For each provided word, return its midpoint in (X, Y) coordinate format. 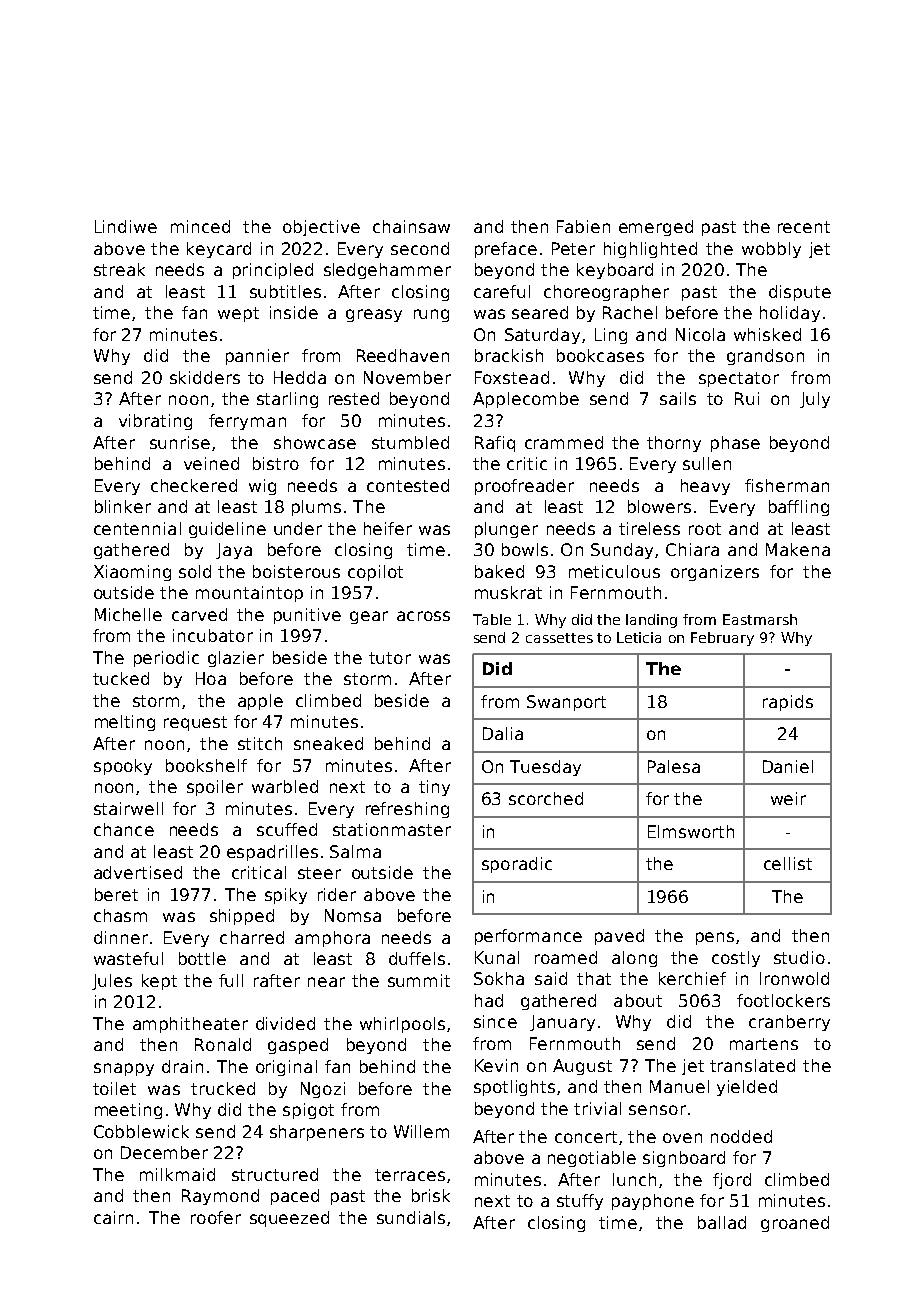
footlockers (783, 1000)
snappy (124, 1069)
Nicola (700, 334)
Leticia (639, 637)
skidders (205, 377)
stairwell (128, 808)
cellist (788, 863)
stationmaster (392, 829)
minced (200, 226)
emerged (656, 228)
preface (506, 250)
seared (540, 312)
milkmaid (177, 1174)
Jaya (234, 551)
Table (492, 619)
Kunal (497, 957)
